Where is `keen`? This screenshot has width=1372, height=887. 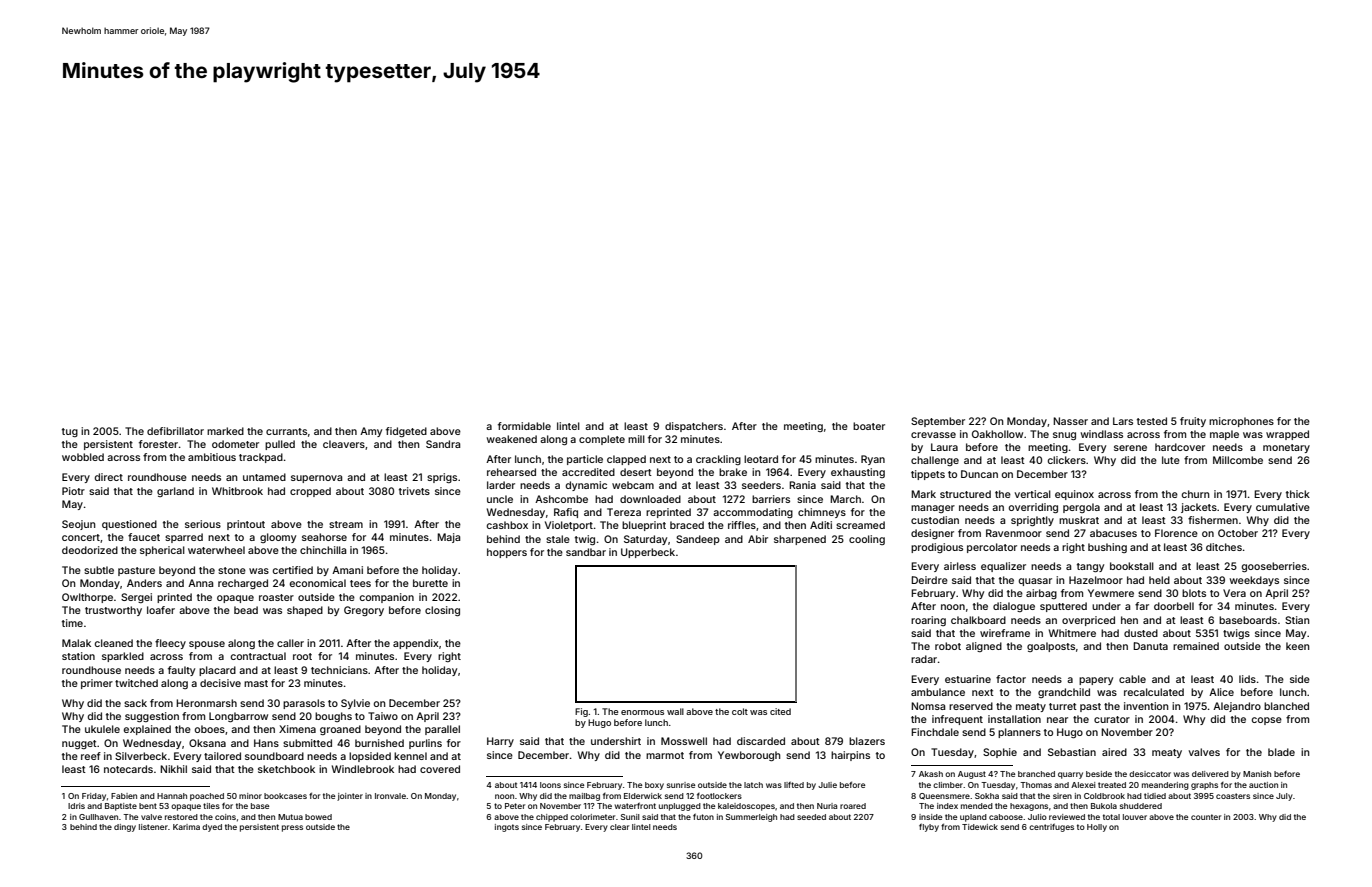
keen is located at coordinates (1298, 646).
